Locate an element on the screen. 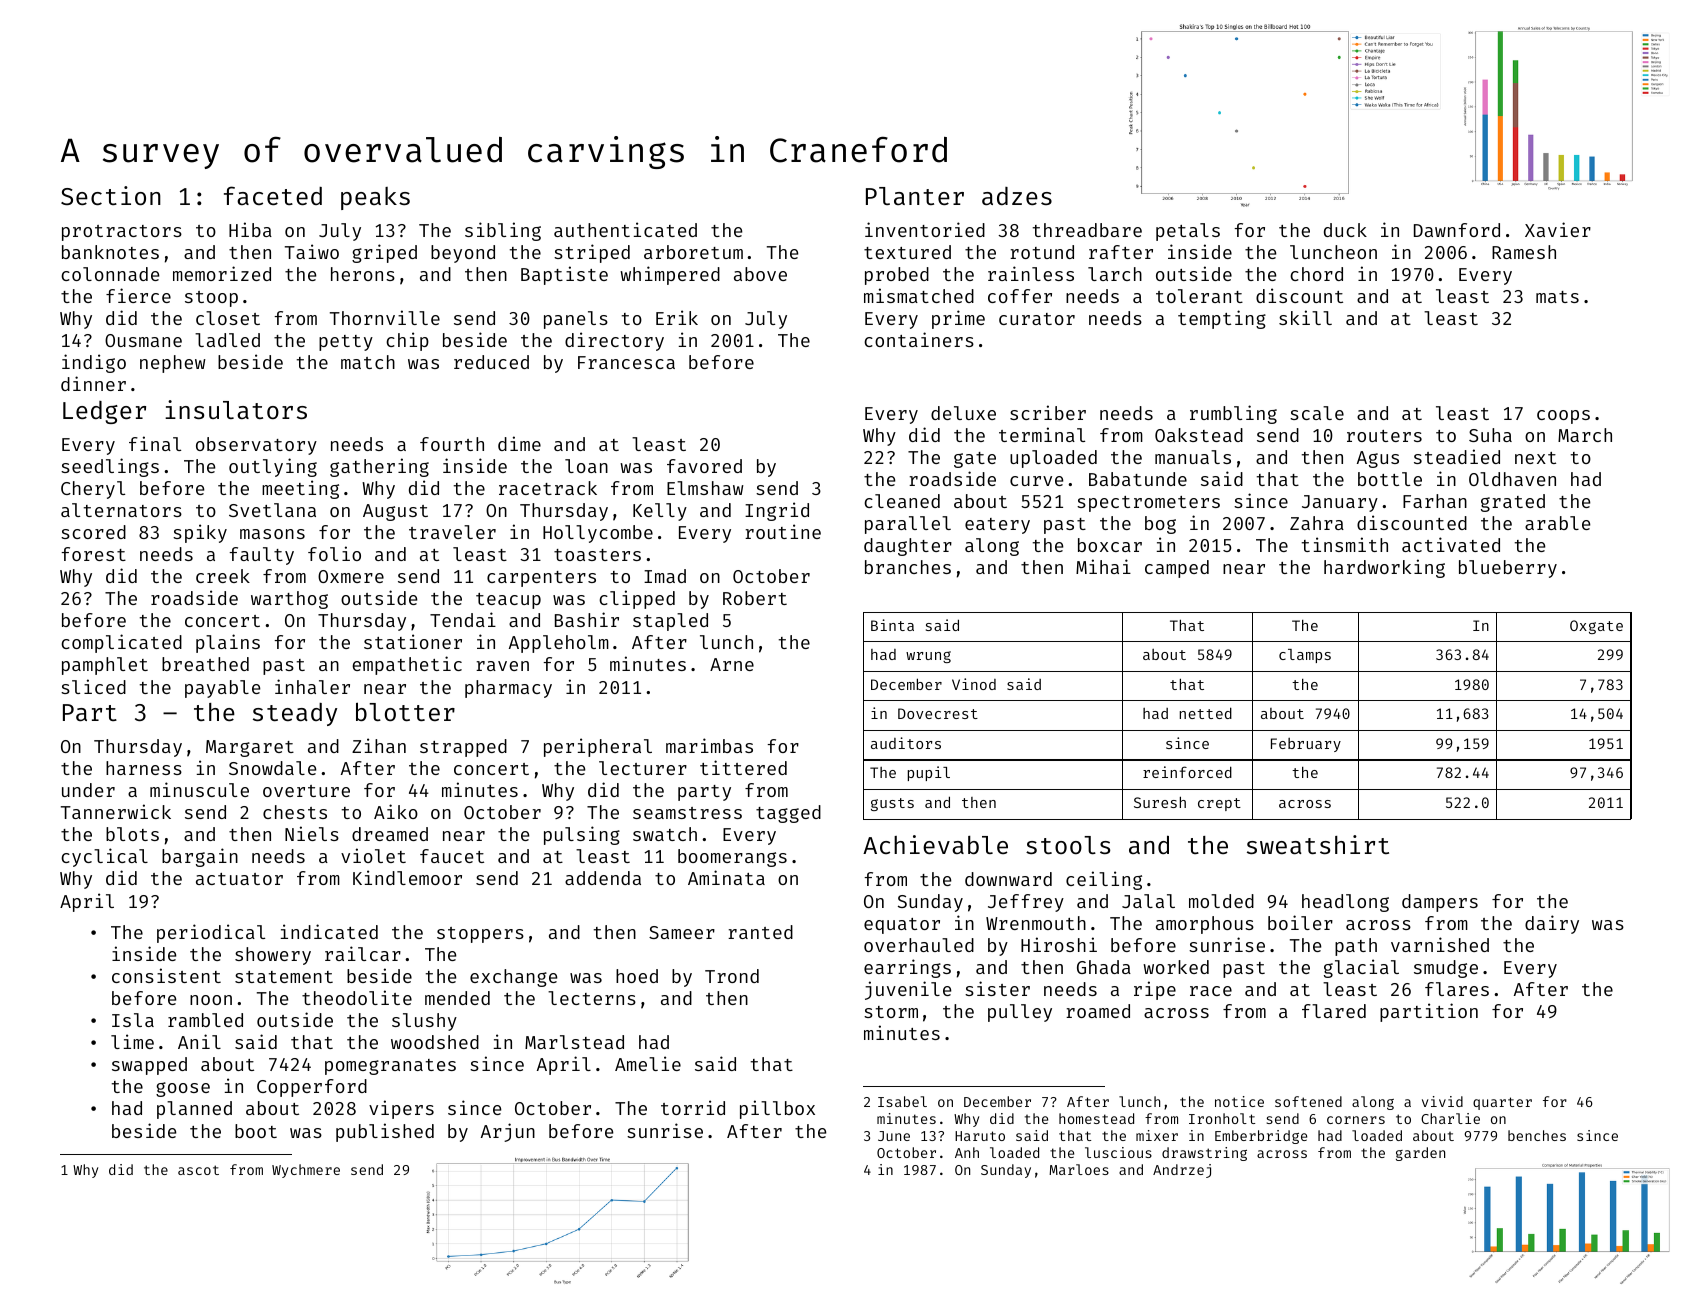 This screenshot has width=1691, height=1307. Zihan is located at coordinates (379, 745).
